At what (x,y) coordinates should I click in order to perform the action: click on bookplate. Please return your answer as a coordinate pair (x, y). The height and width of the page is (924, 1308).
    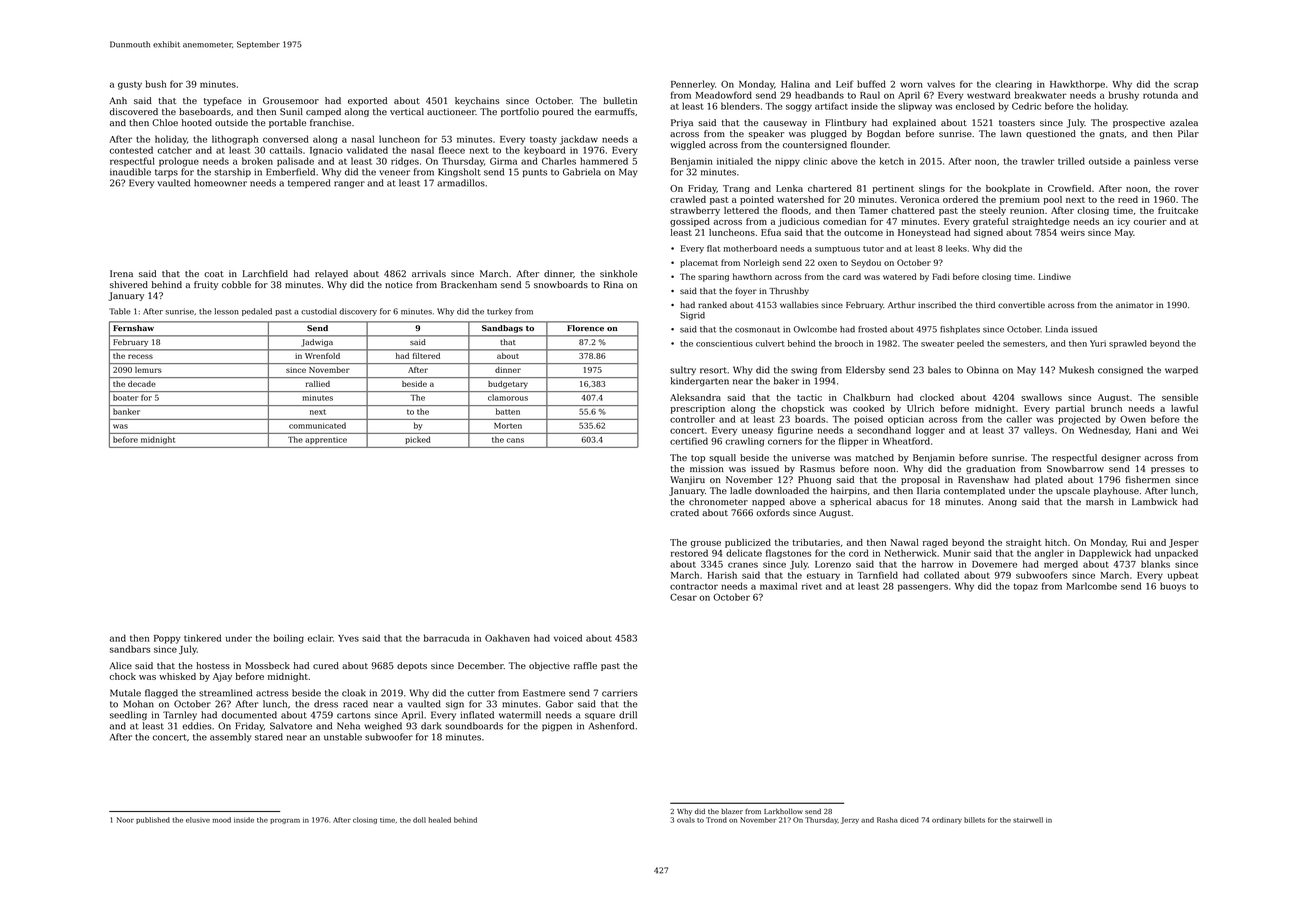
    Looking at the image, I should click on (1008, 189).
